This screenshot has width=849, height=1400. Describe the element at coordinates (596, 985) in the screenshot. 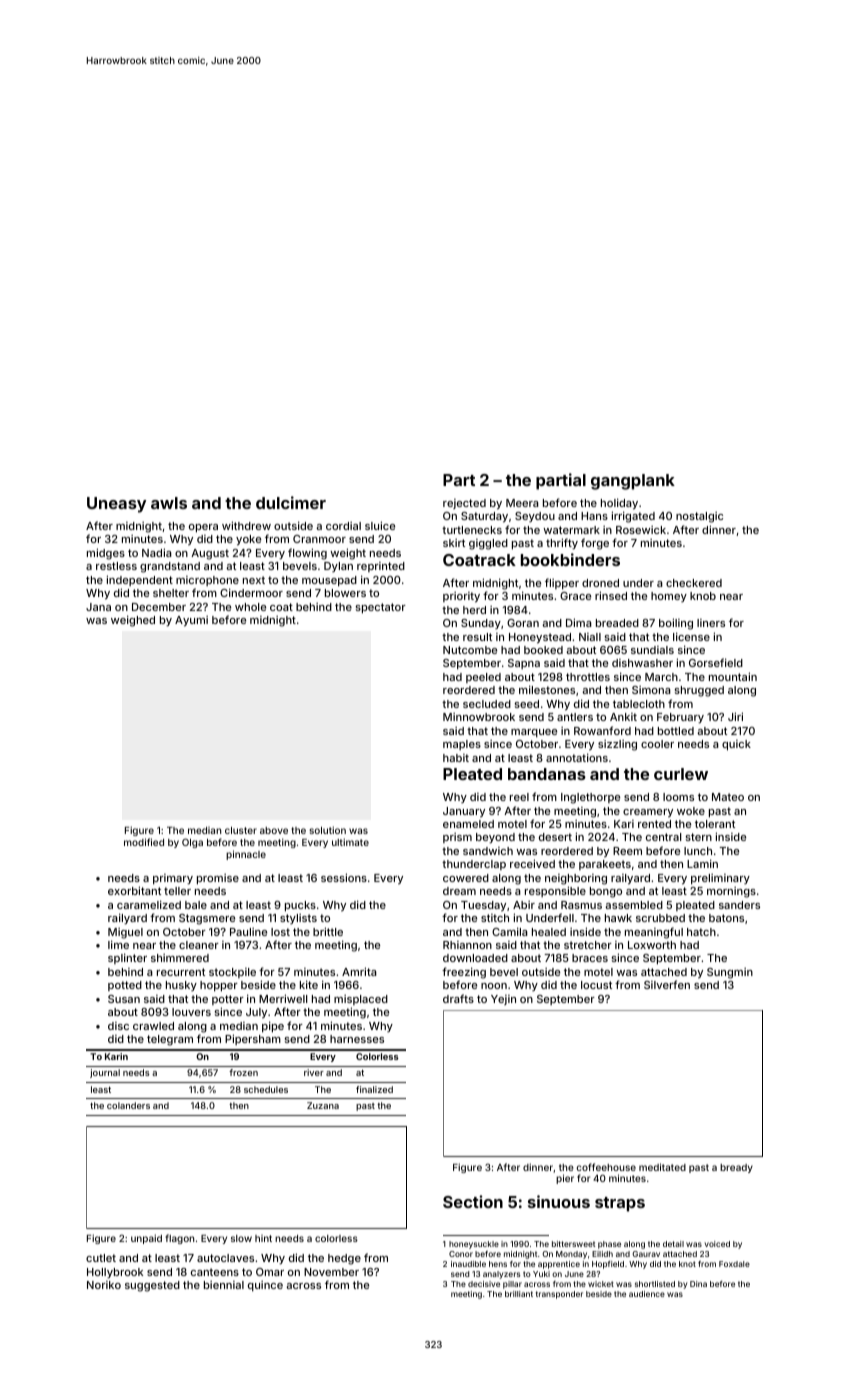

I see `locust` at that location.
